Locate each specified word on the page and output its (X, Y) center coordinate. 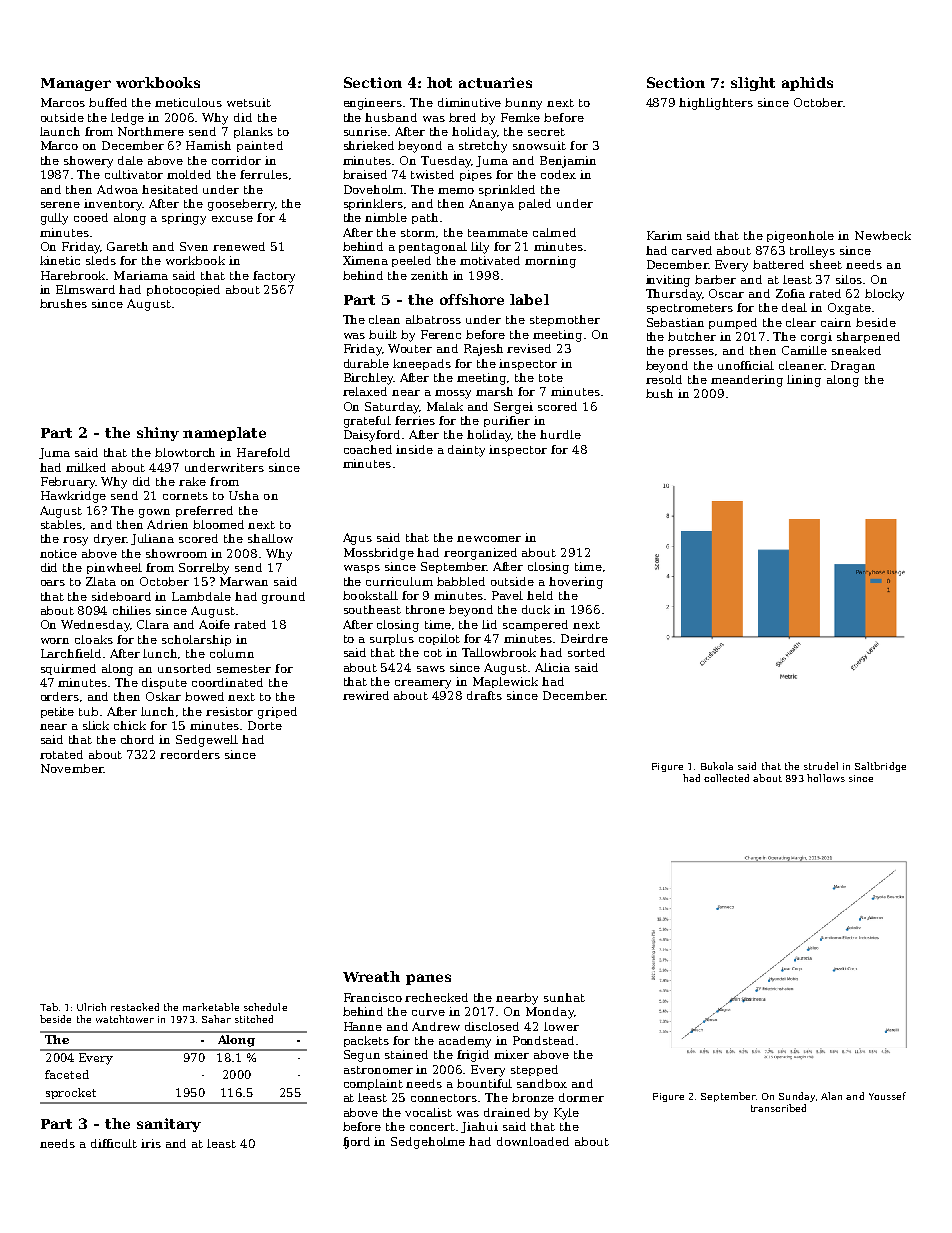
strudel (821, 766)
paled (535, 204)
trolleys (812, 252)
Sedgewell (207, 741)
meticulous (188, 102)
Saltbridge (880, 767)
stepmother (565, 320)
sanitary (169, 1125)
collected (726, 778)
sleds (101, 260)
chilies (132, 610)
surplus (392, 639)
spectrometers (690, 309)
